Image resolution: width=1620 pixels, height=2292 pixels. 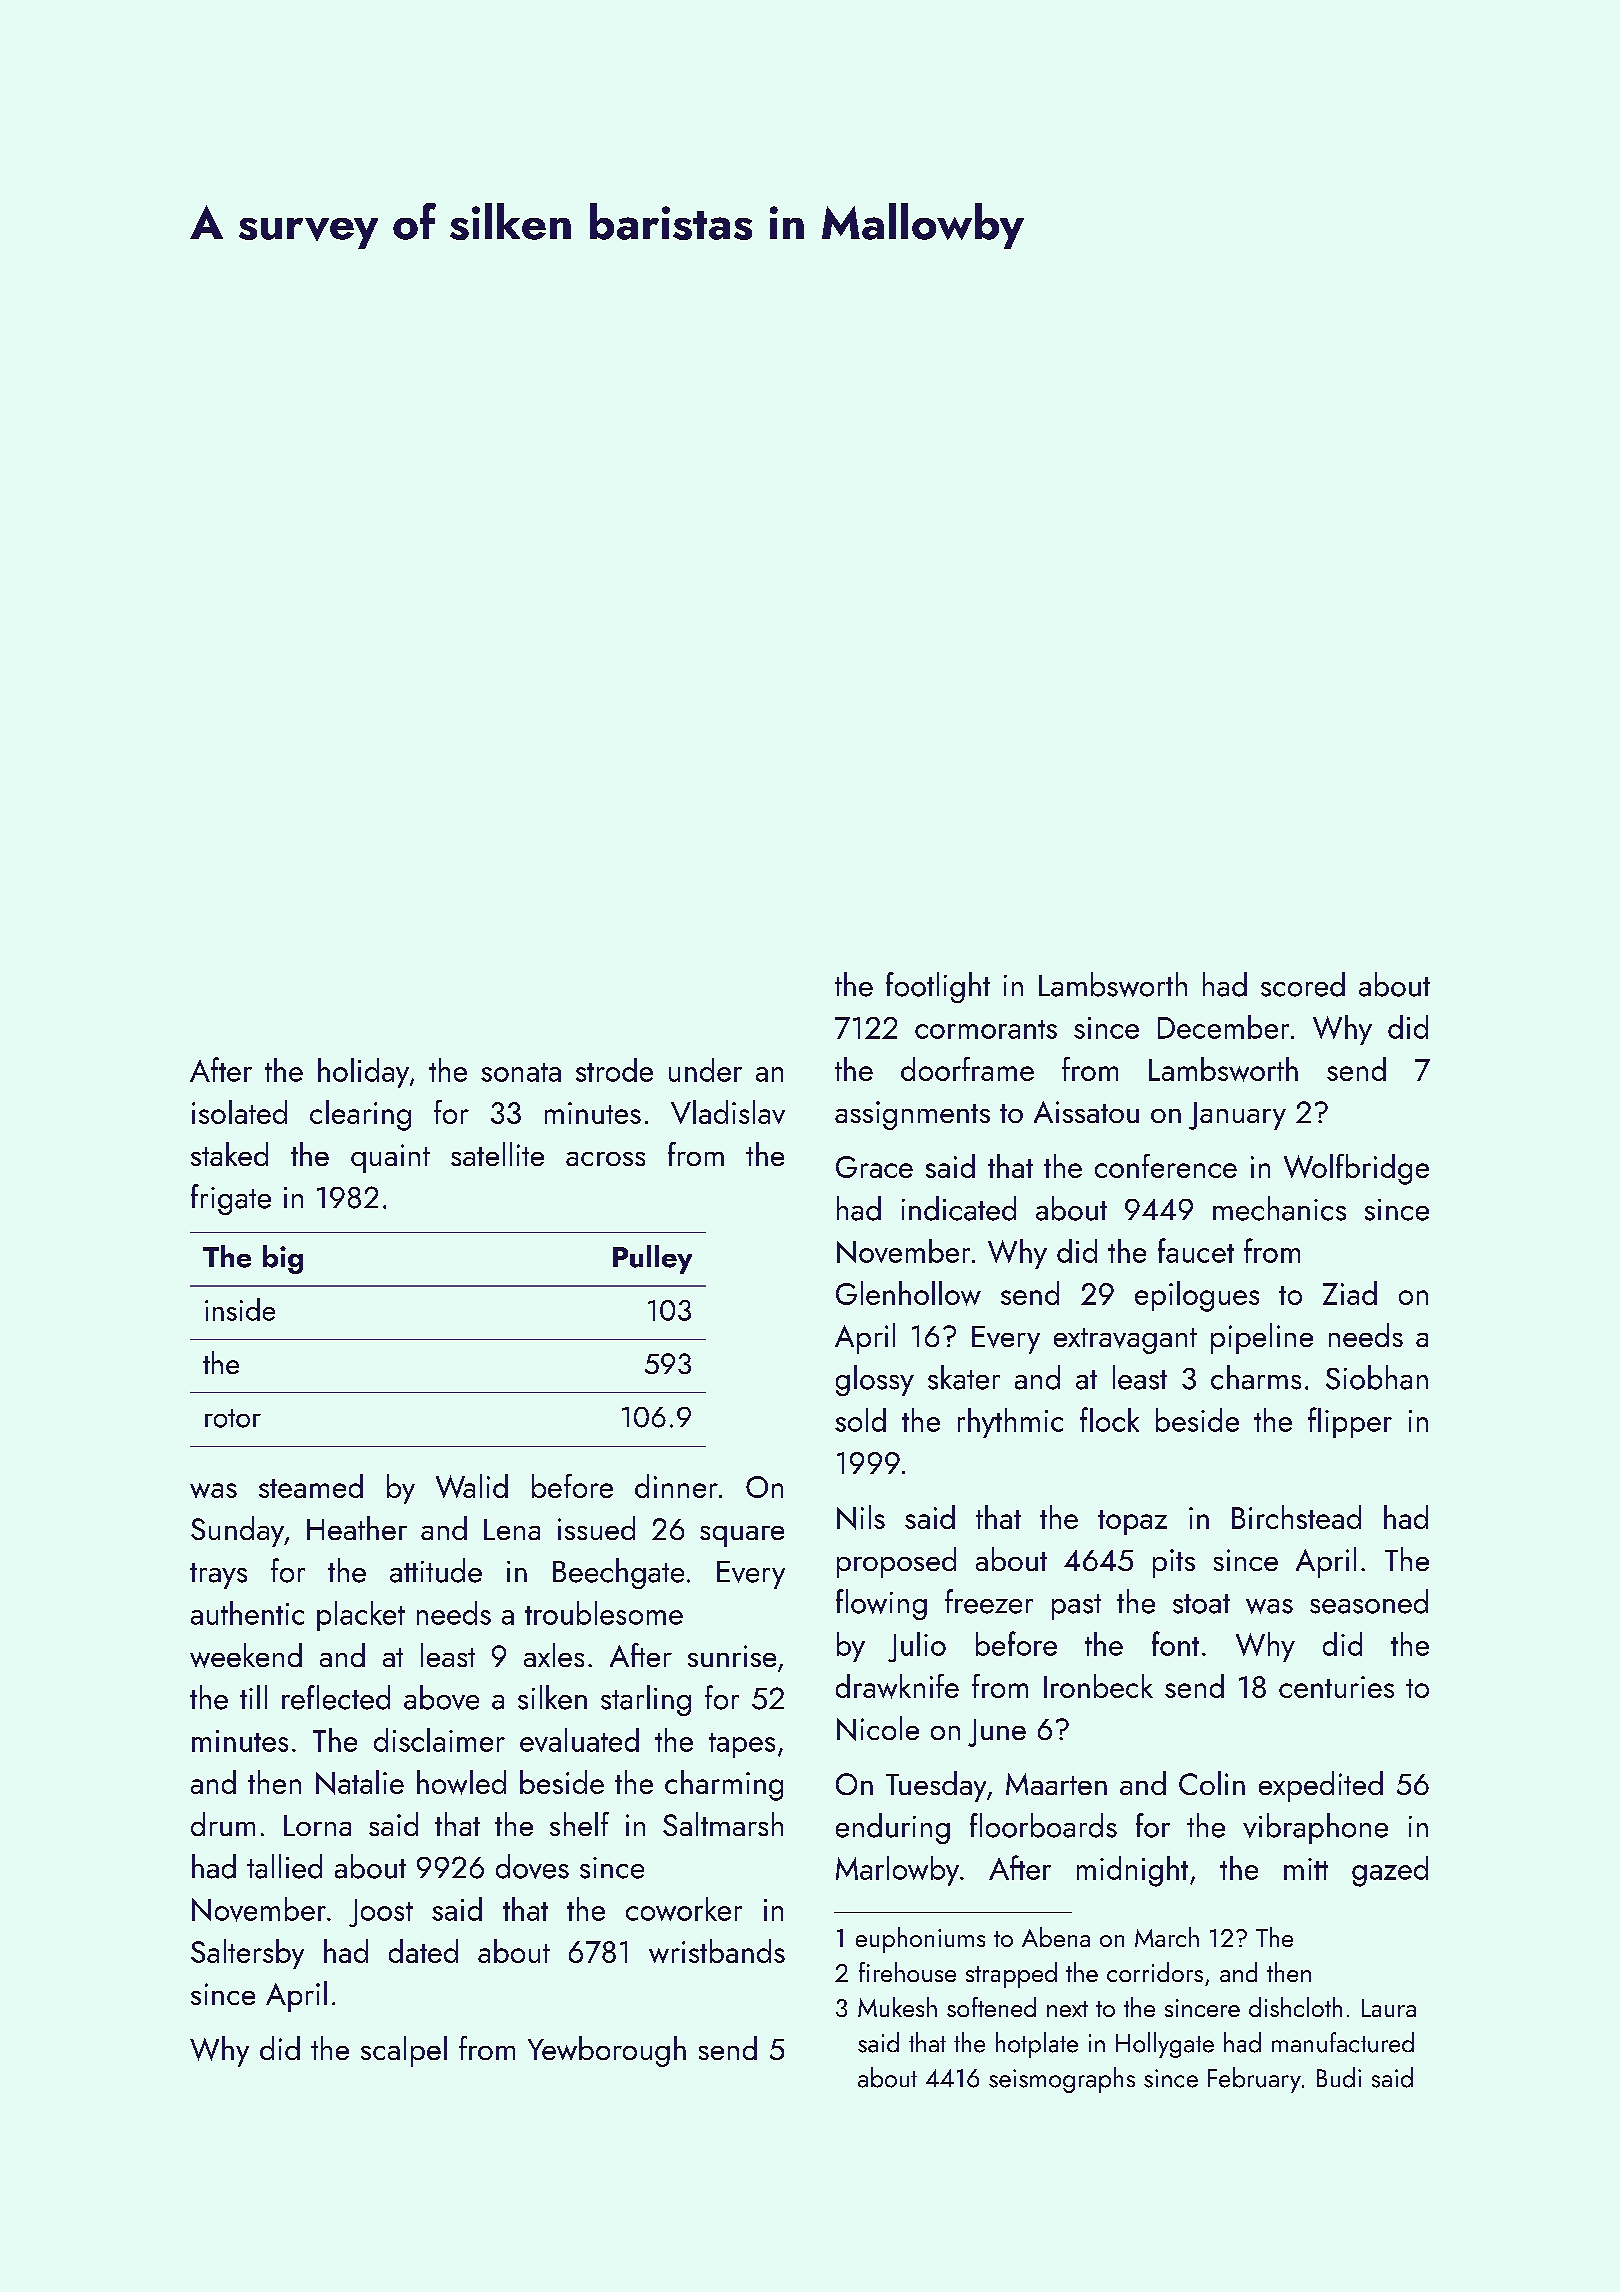 What do you see at coordinates (938, 987) in the image?
I see `footlight` at bounding box center [938, 987].
